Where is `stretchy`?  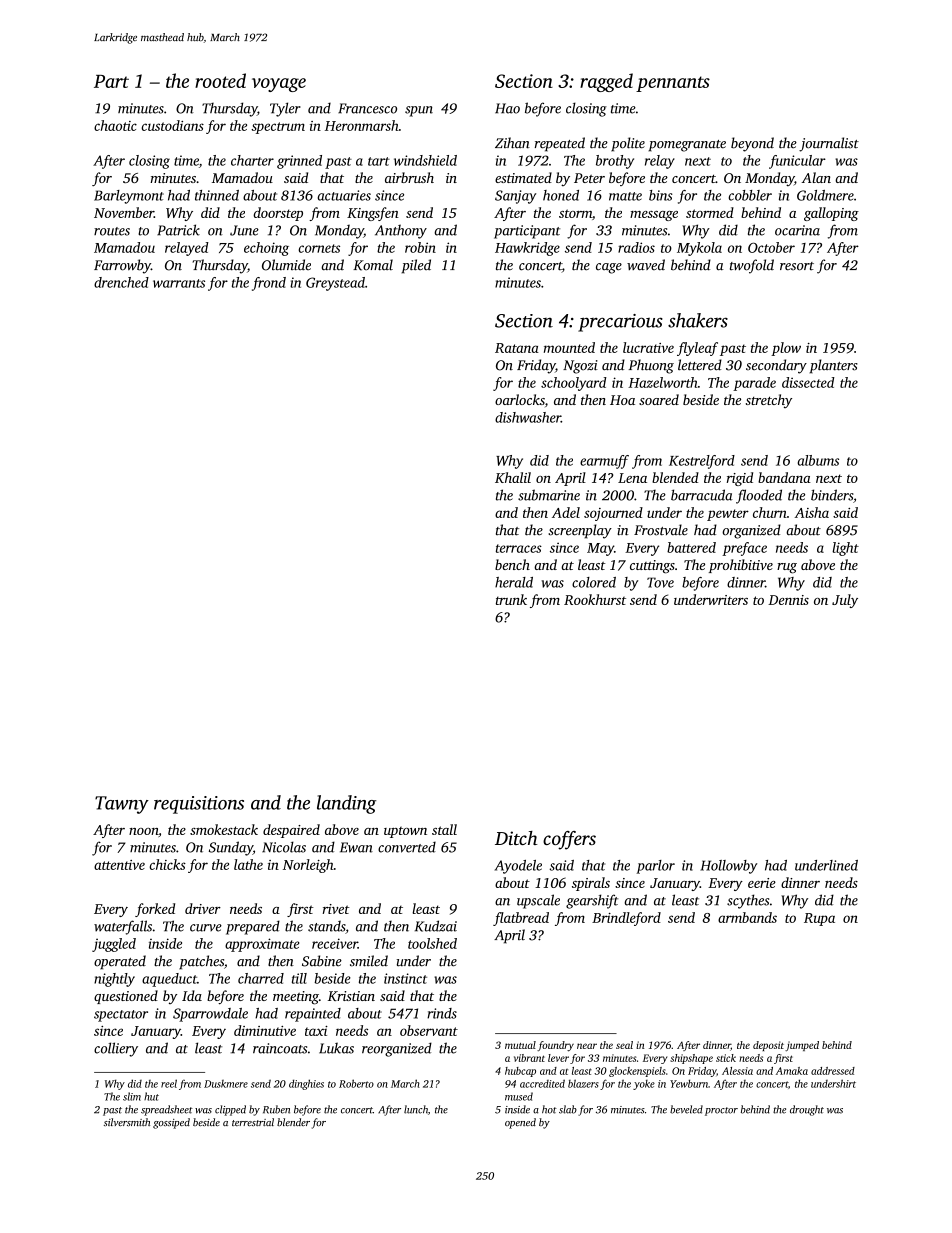 stretchy is located at coordinates (769, 401).
